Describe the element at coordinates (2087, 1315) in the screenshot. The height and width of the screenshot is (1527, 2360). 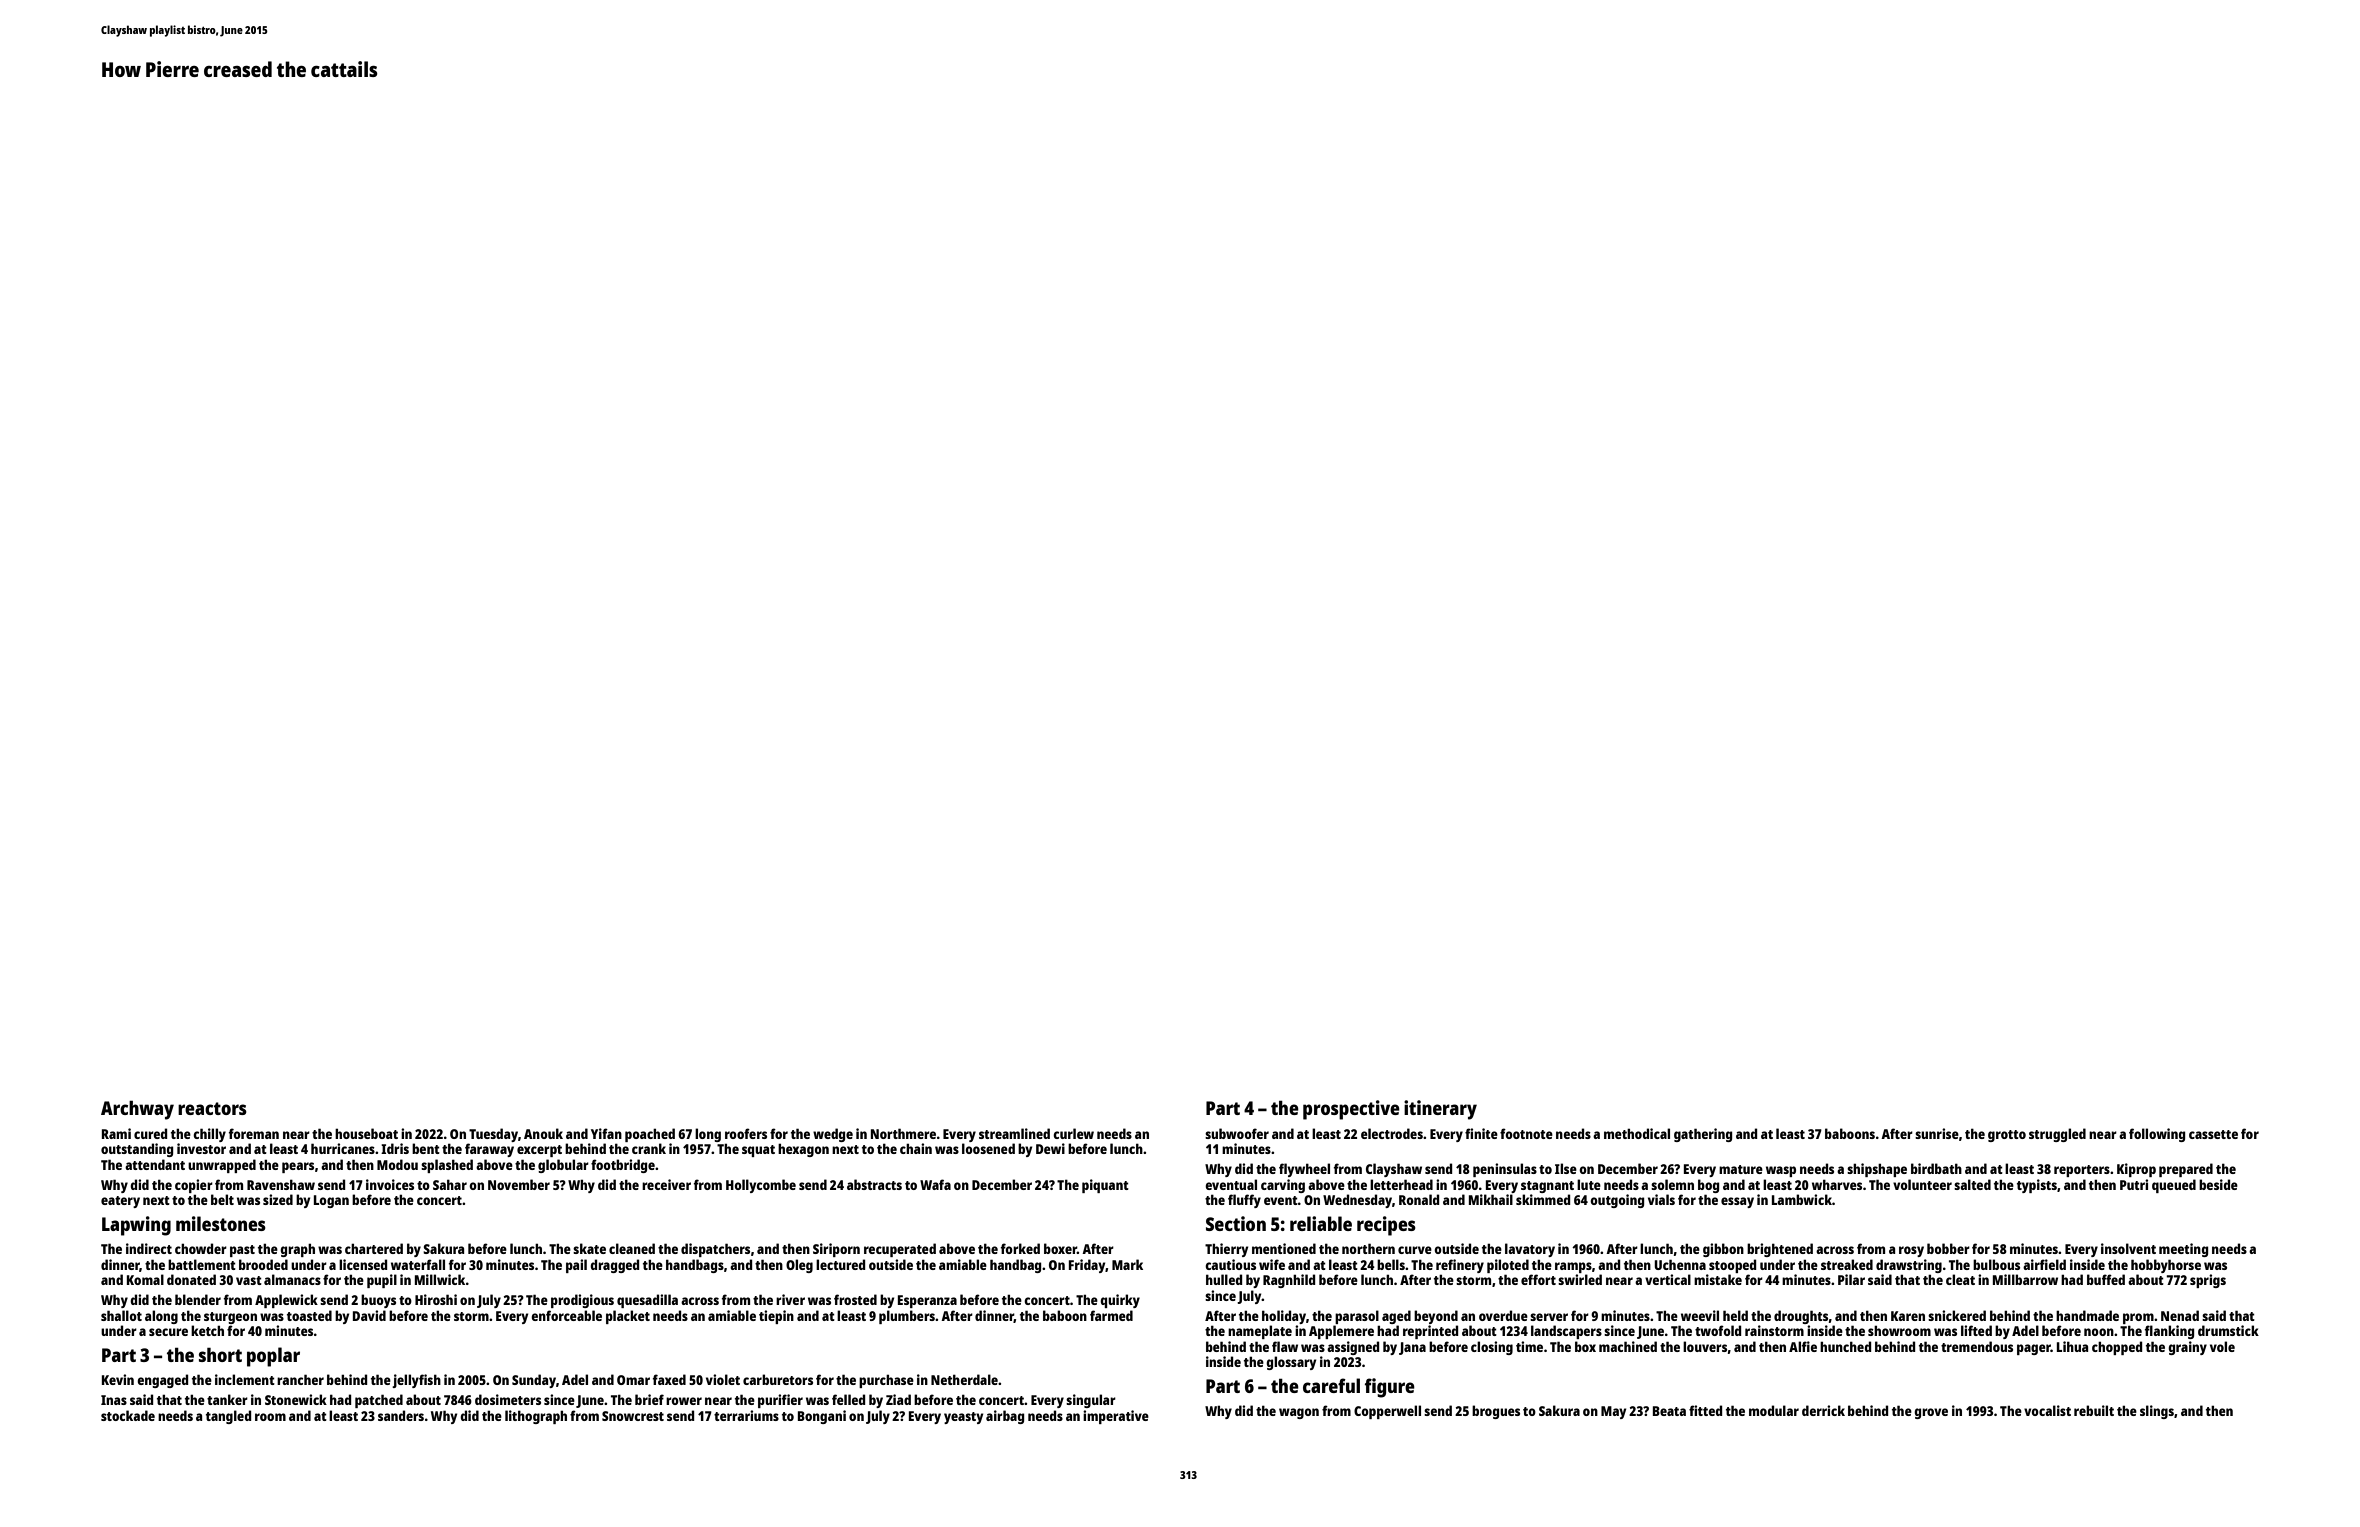
I see `handmade` at that location.
